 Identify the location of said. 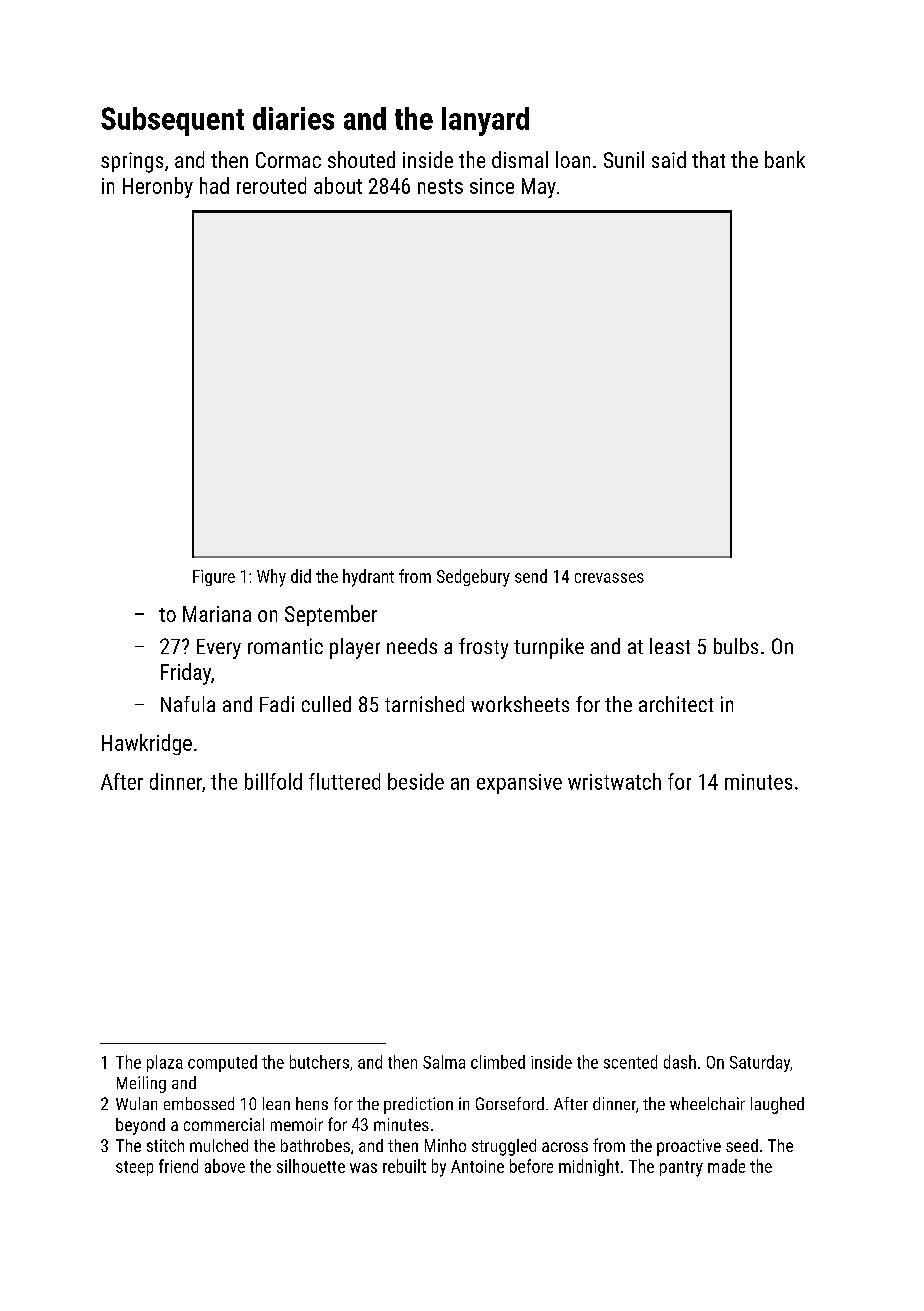
(669, 159).
